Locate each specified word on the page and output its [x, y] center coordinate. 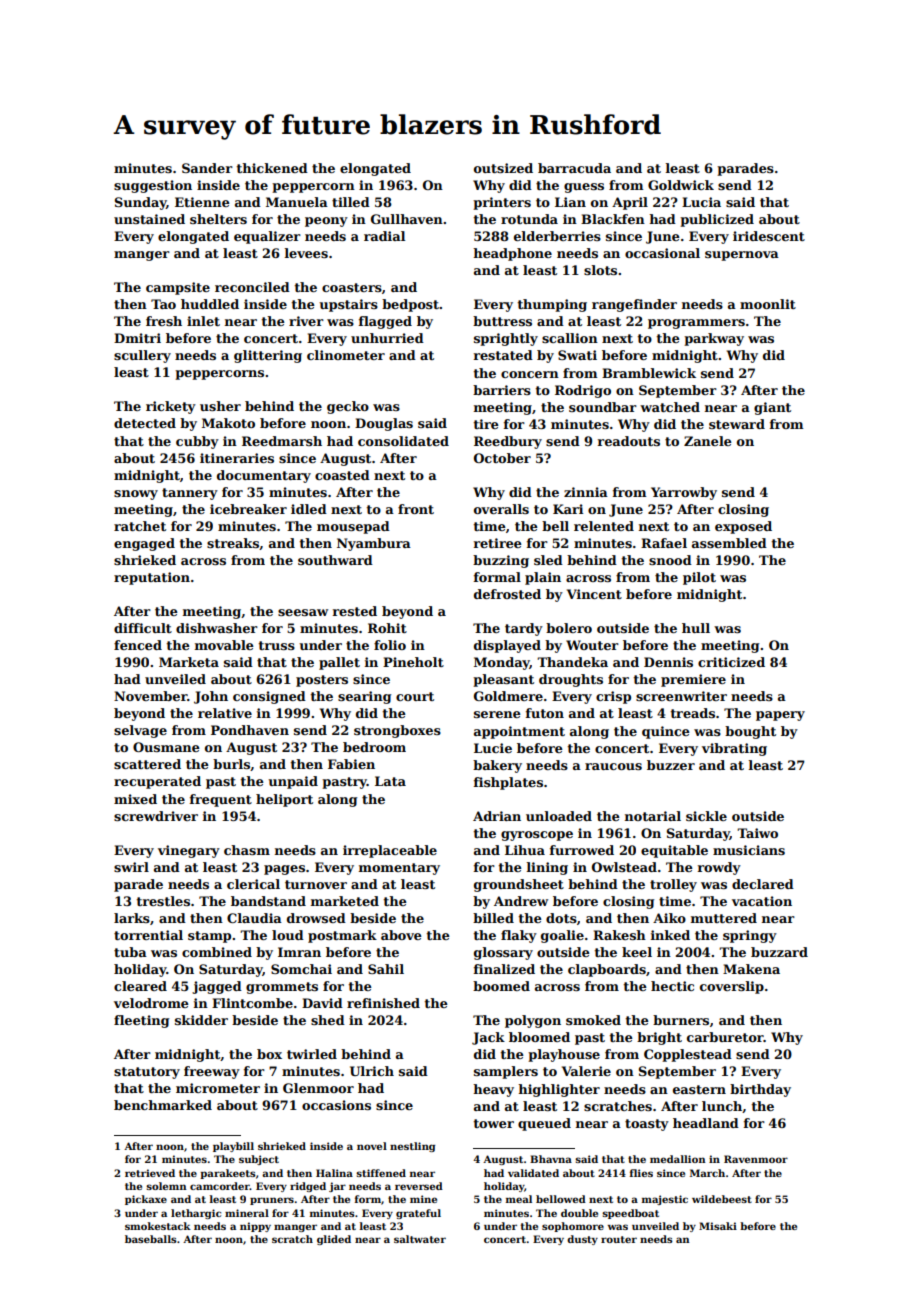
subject [259, 1160]
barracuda [574, 168]
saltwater [420, 1239]
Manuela [297, 202]
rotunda [529, 219]
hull [696, 628]
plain [543, 578]
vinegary [189, 851]
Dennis [668, 662]
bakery [497, 766]
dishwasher [217, 628]
